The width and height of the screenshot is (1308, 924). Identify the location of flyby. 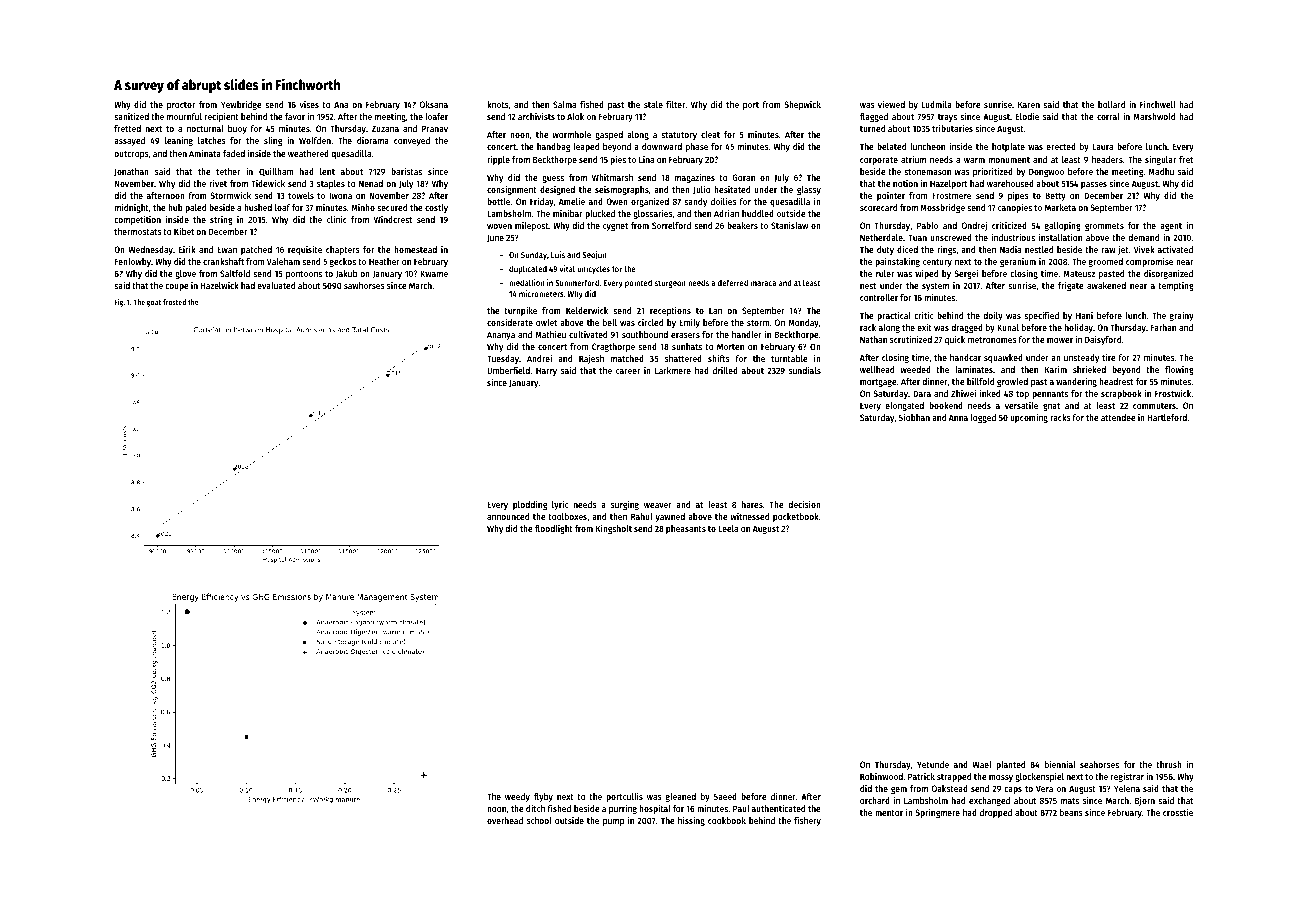
(543, 797).
